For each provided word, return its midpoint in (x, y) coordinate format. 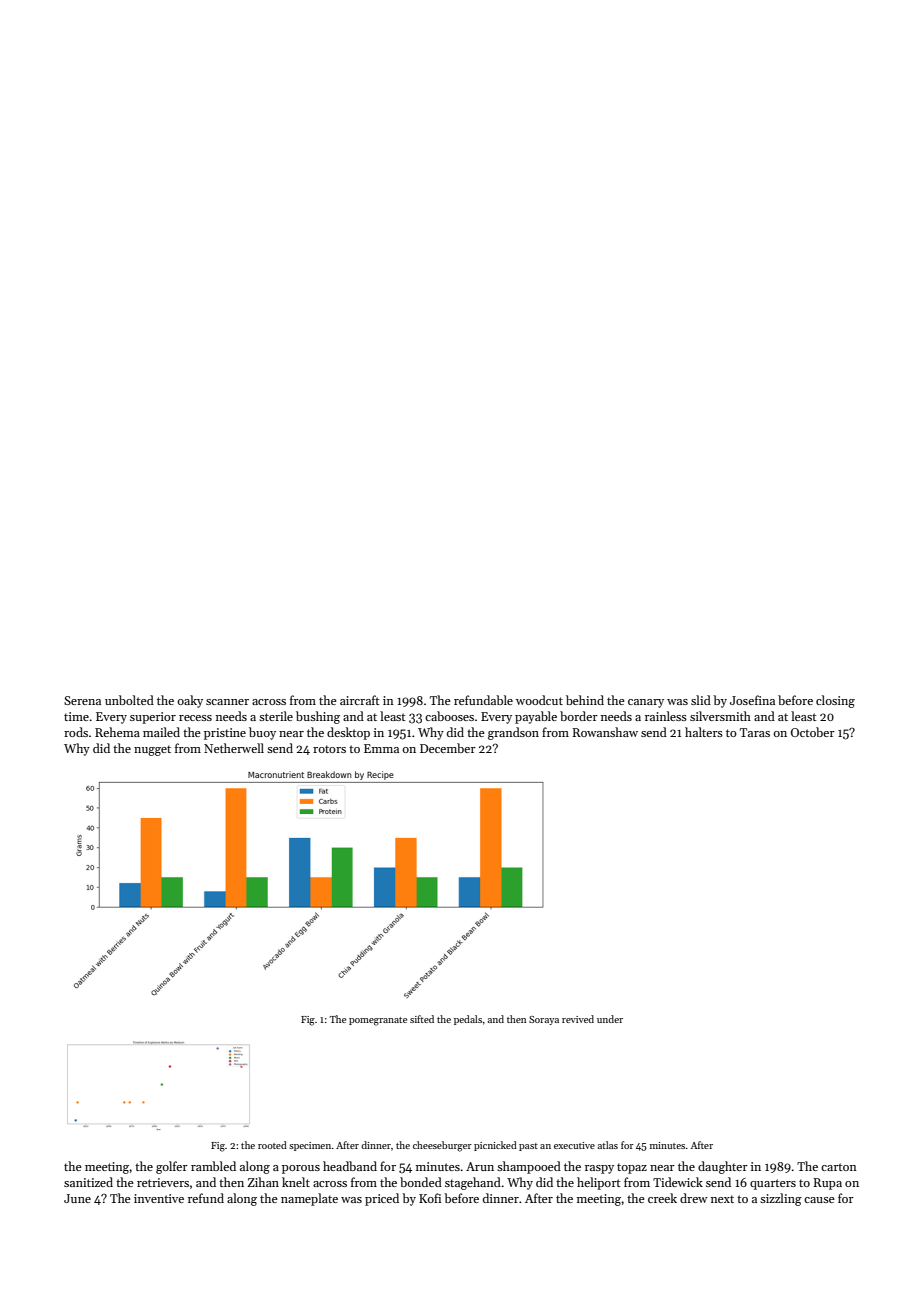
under (610, 1019)
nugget (152, 750)
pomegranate (378, 1021)
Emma (381, 748)
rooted (272, 1145)
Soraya (544, 1020)
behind (585, 700)
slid (701, 700)
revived (578, 1019)
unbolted (129, 700)
